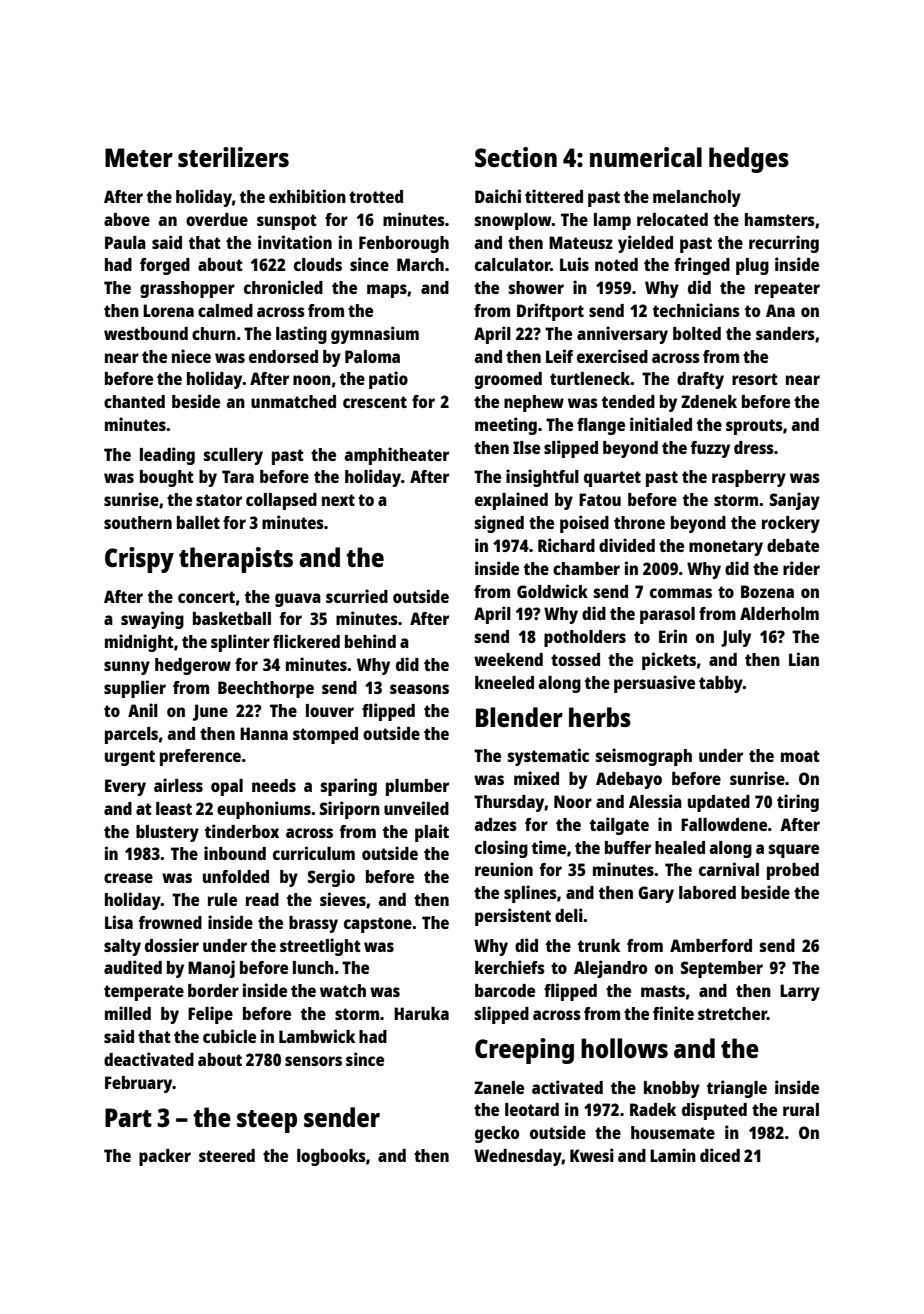  What do you see at coordinates (516, 157) in the document?
I see `Section` at bounding box center [516, 157].
